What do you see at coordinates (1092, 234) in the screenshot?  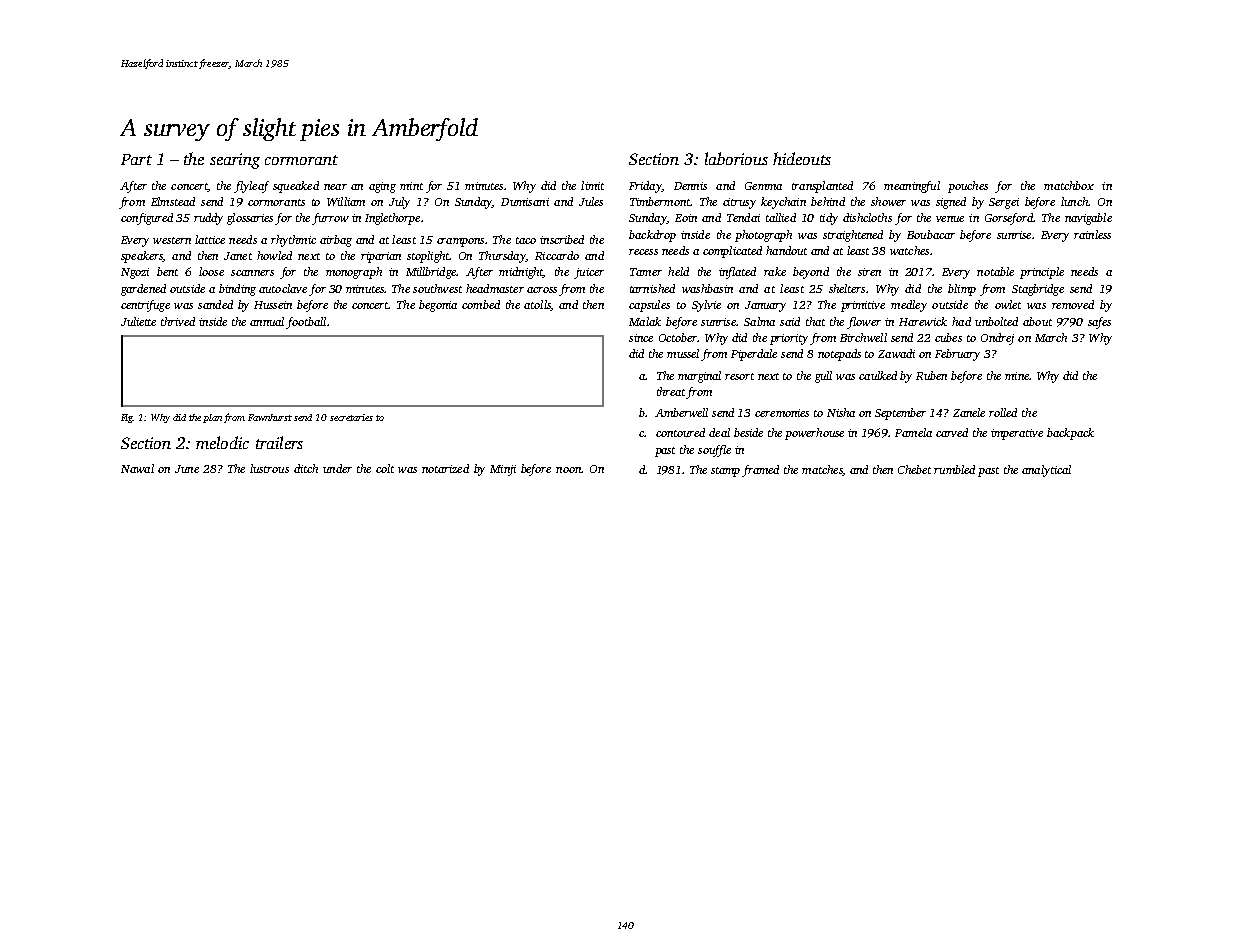 I see `rainless` at bounding box center [1092, 234].
